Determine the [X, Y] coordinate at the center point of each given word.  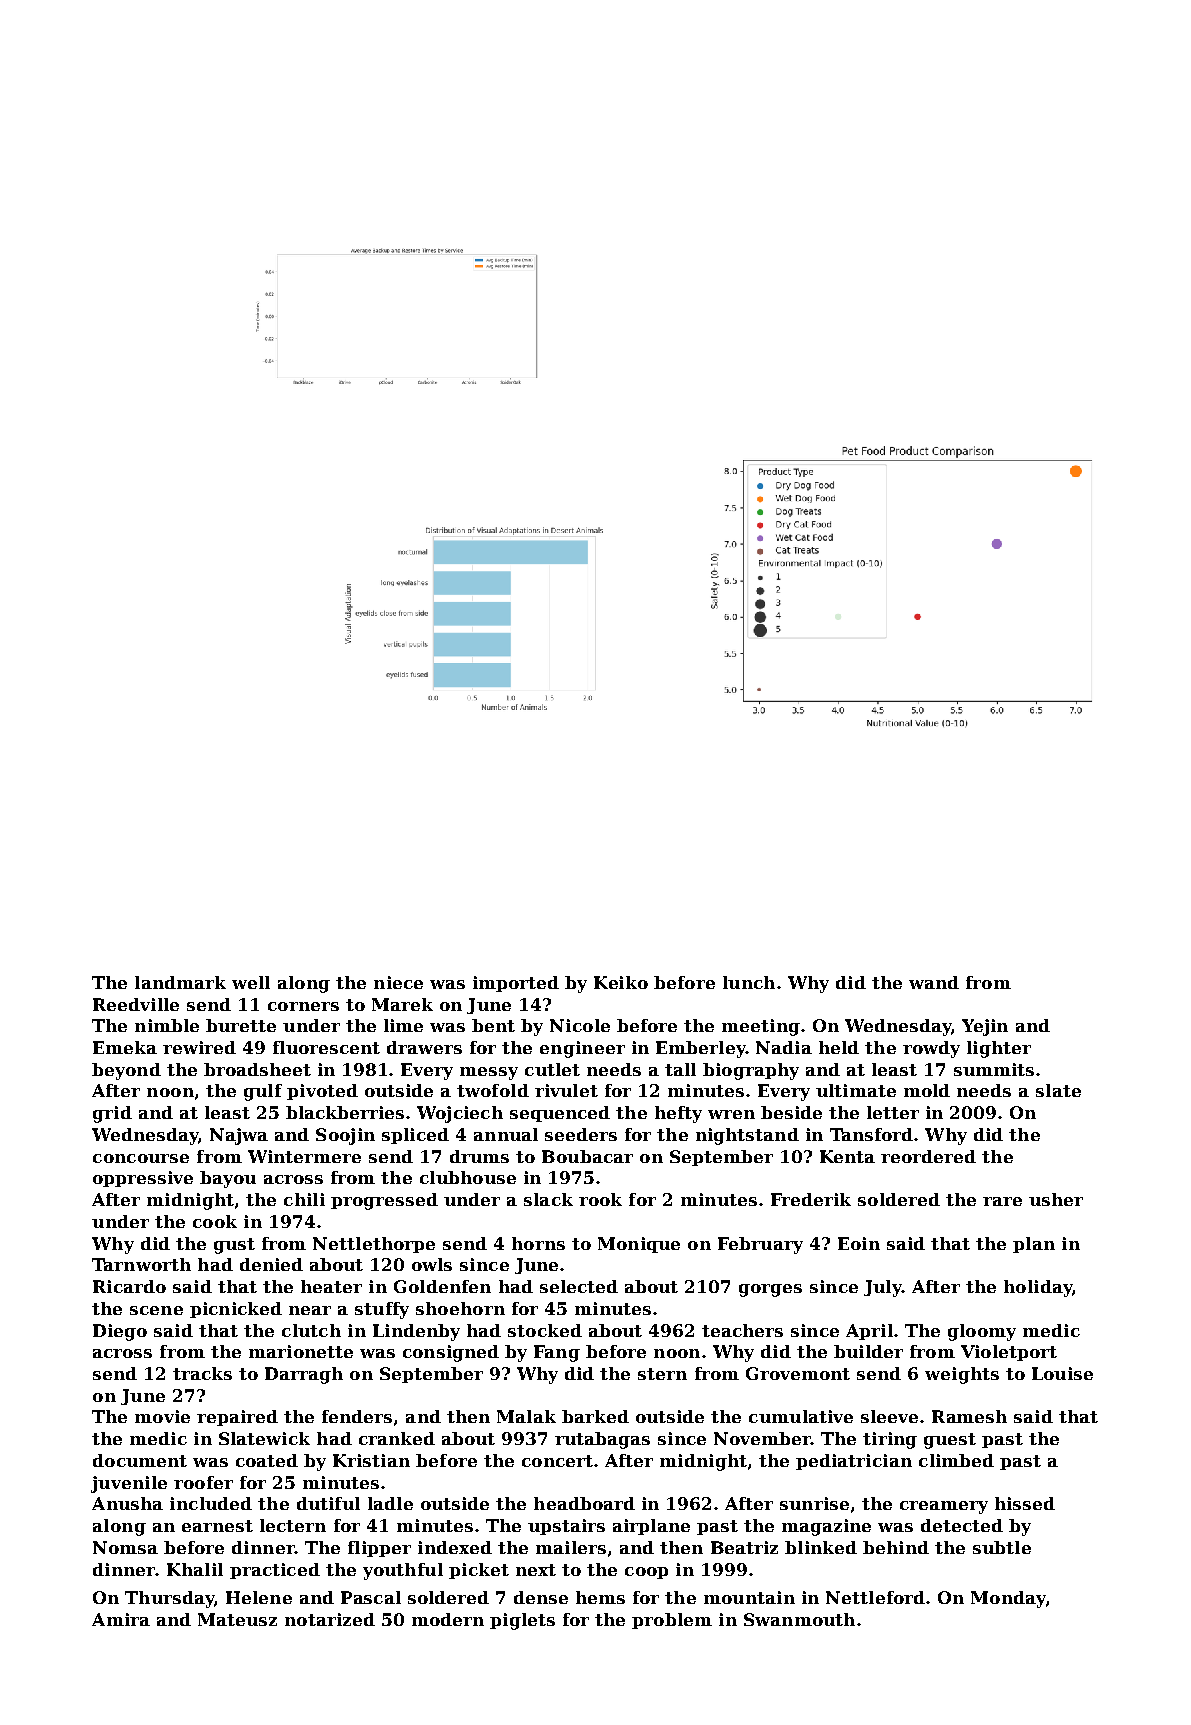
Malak [526, 1416]
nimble [167, 1025]
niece [398, 982]
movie [162, 1416]
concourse [141, 1158]
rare [1002, 1201]
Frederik [811, 1199]
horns [538, 1243]
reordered [928, 1156]
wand [934, 982]
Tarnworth [141, 1264]
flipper [379, 1549]
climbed [956, 1460]
